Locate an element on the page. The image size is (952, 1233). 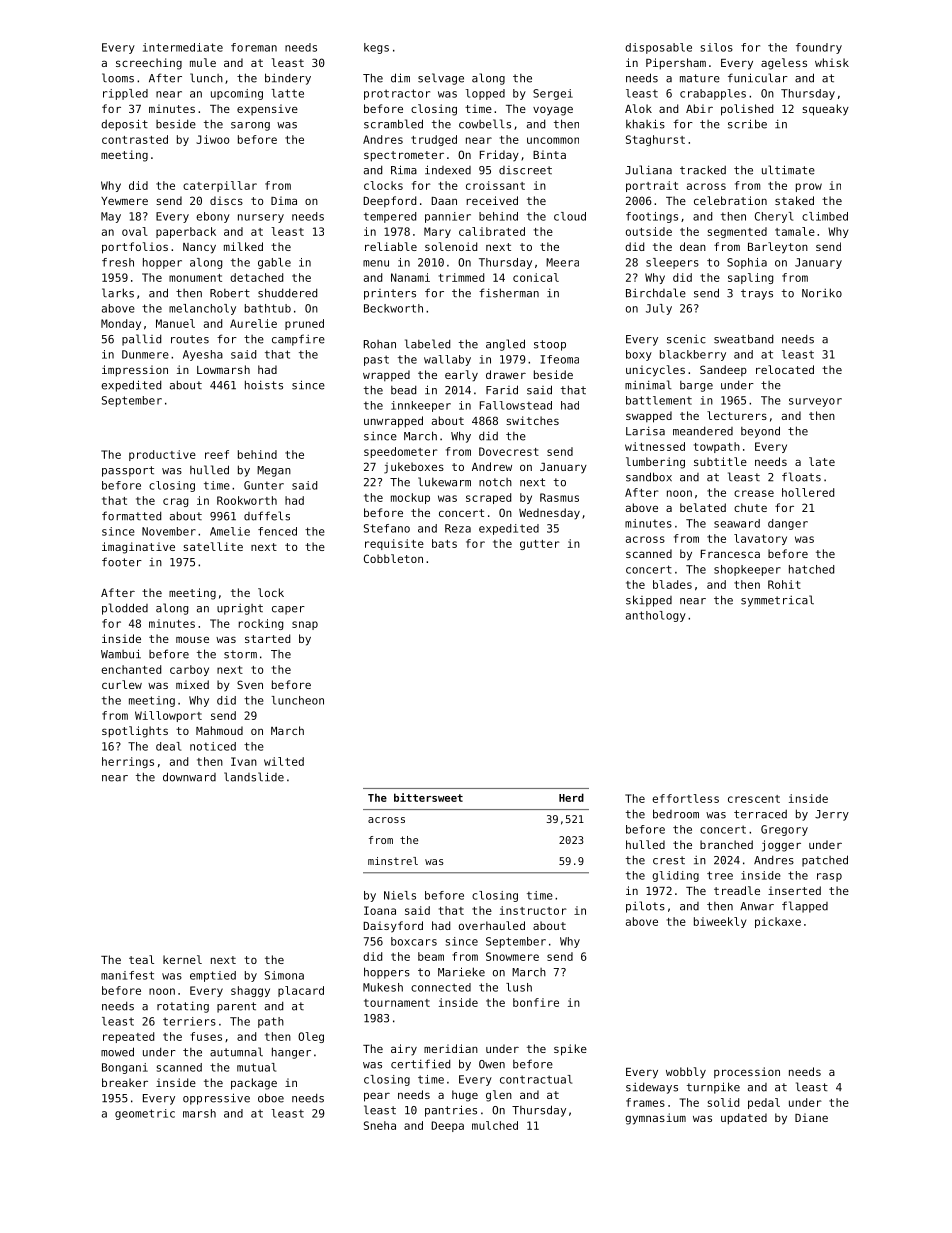
surveyor is located at coordinates (815, 402).
